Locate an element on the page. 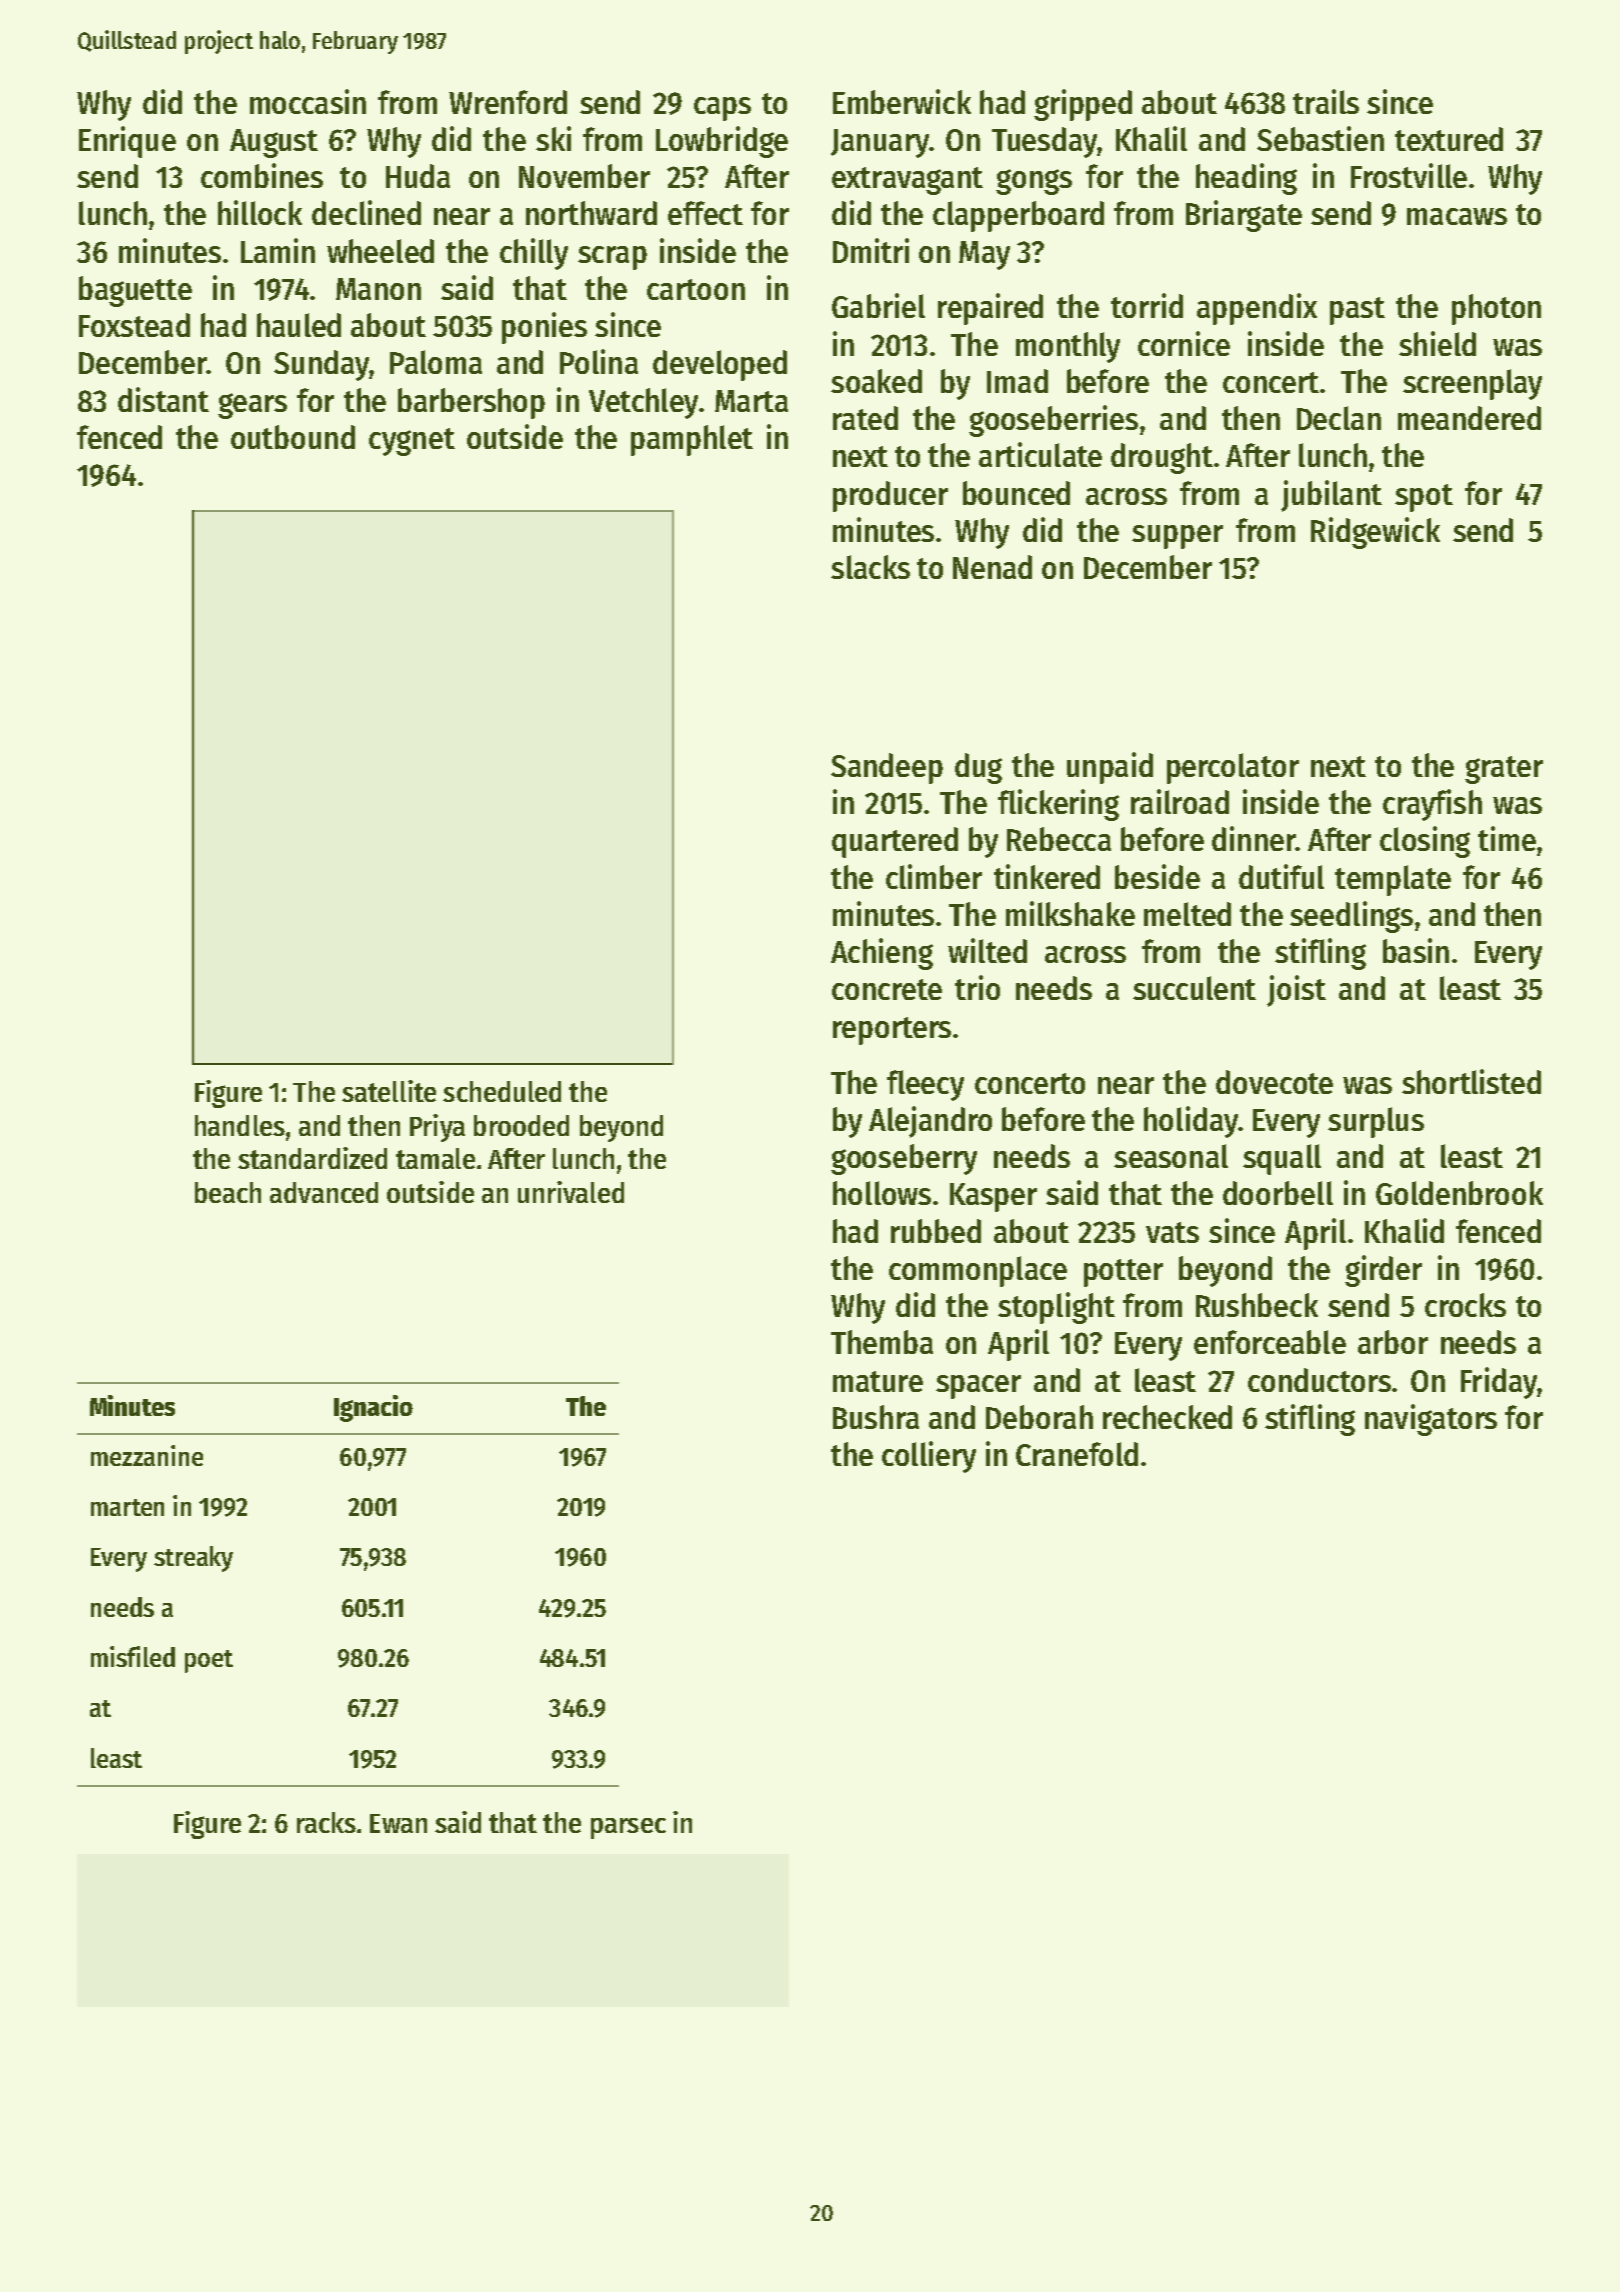  gears is located at coordinates (252, 406).
